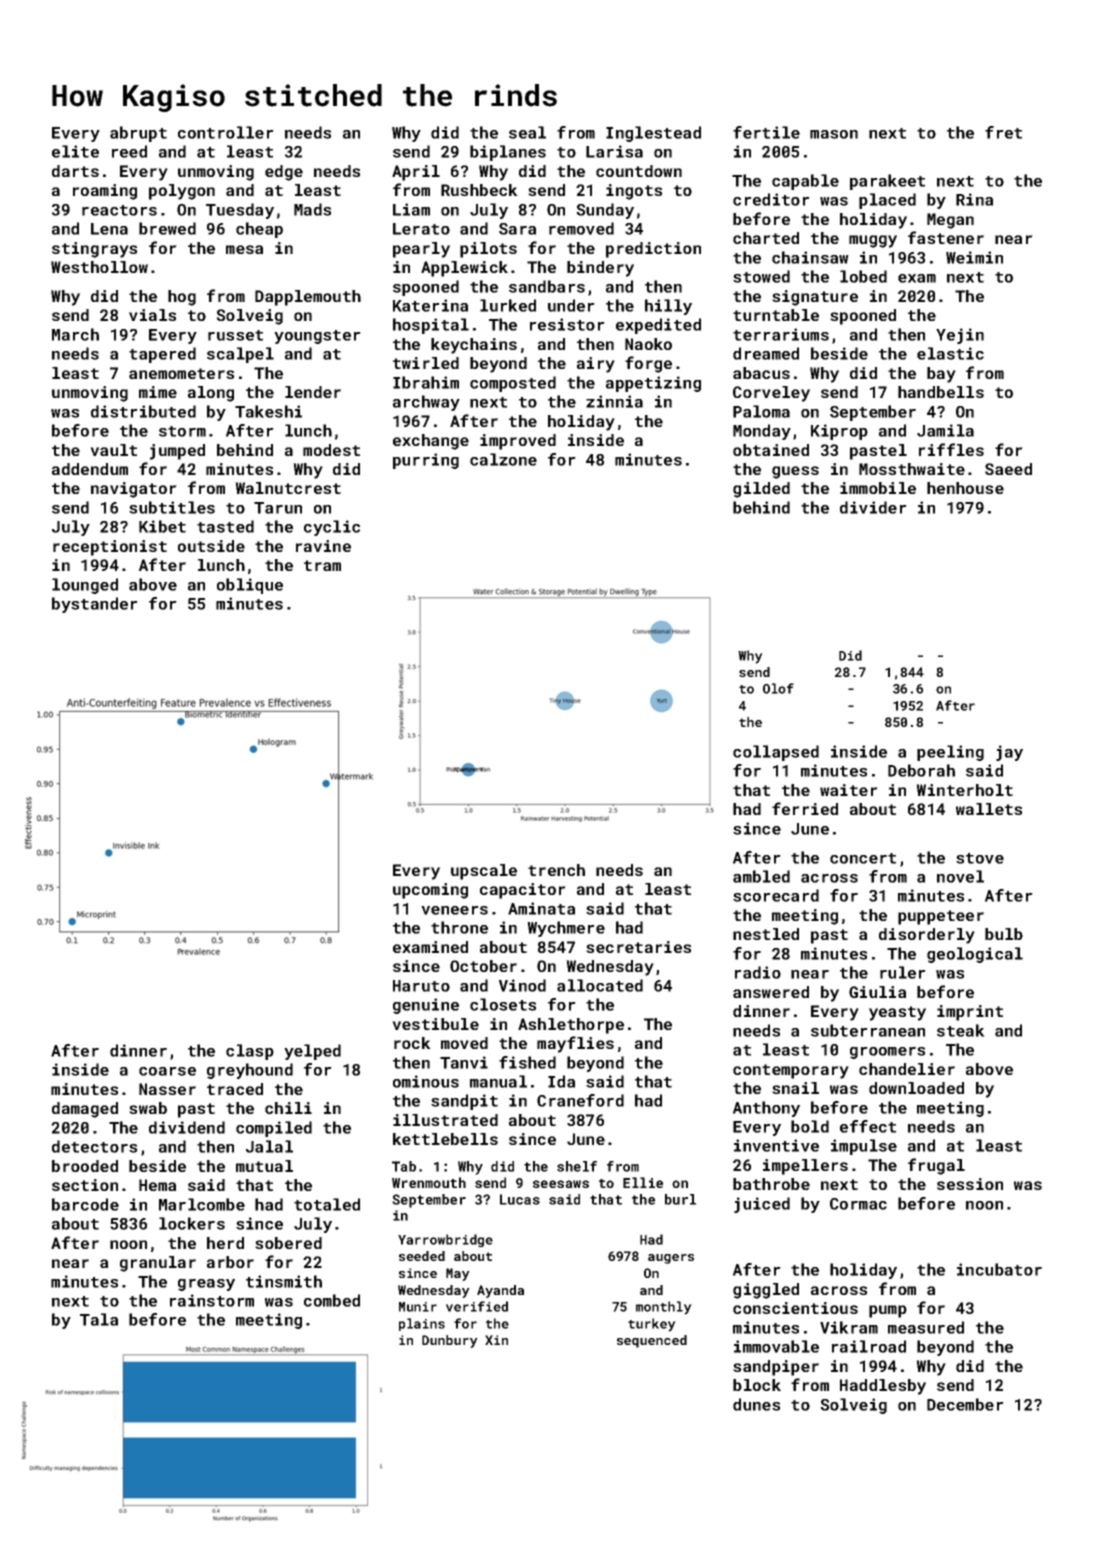 The width and height of the screenshot is (1099, 1555). What do you see at coordinates (138, 134) in the screenshot?
I see `abrupt` at bounding box center [138, 134].
